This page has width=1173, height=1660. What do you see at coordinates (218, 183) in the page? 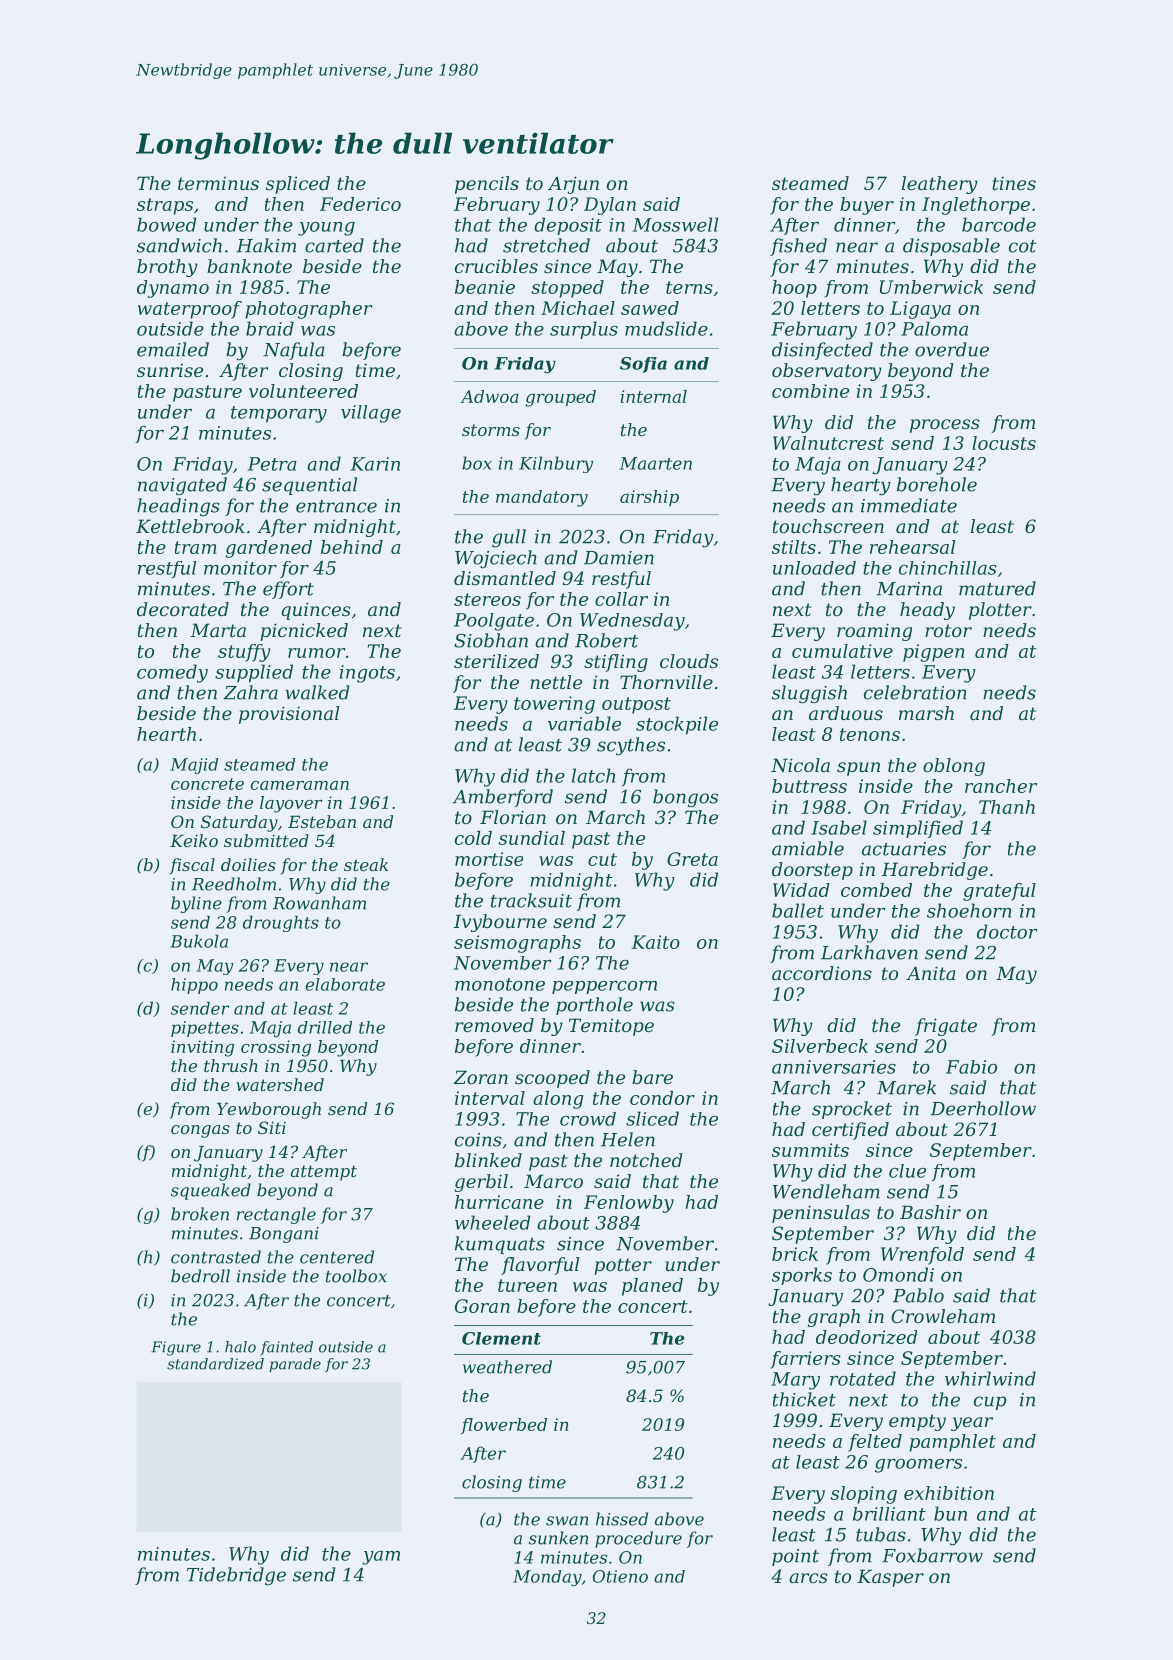
I see `terminus` at bounding box center [218, 183].
